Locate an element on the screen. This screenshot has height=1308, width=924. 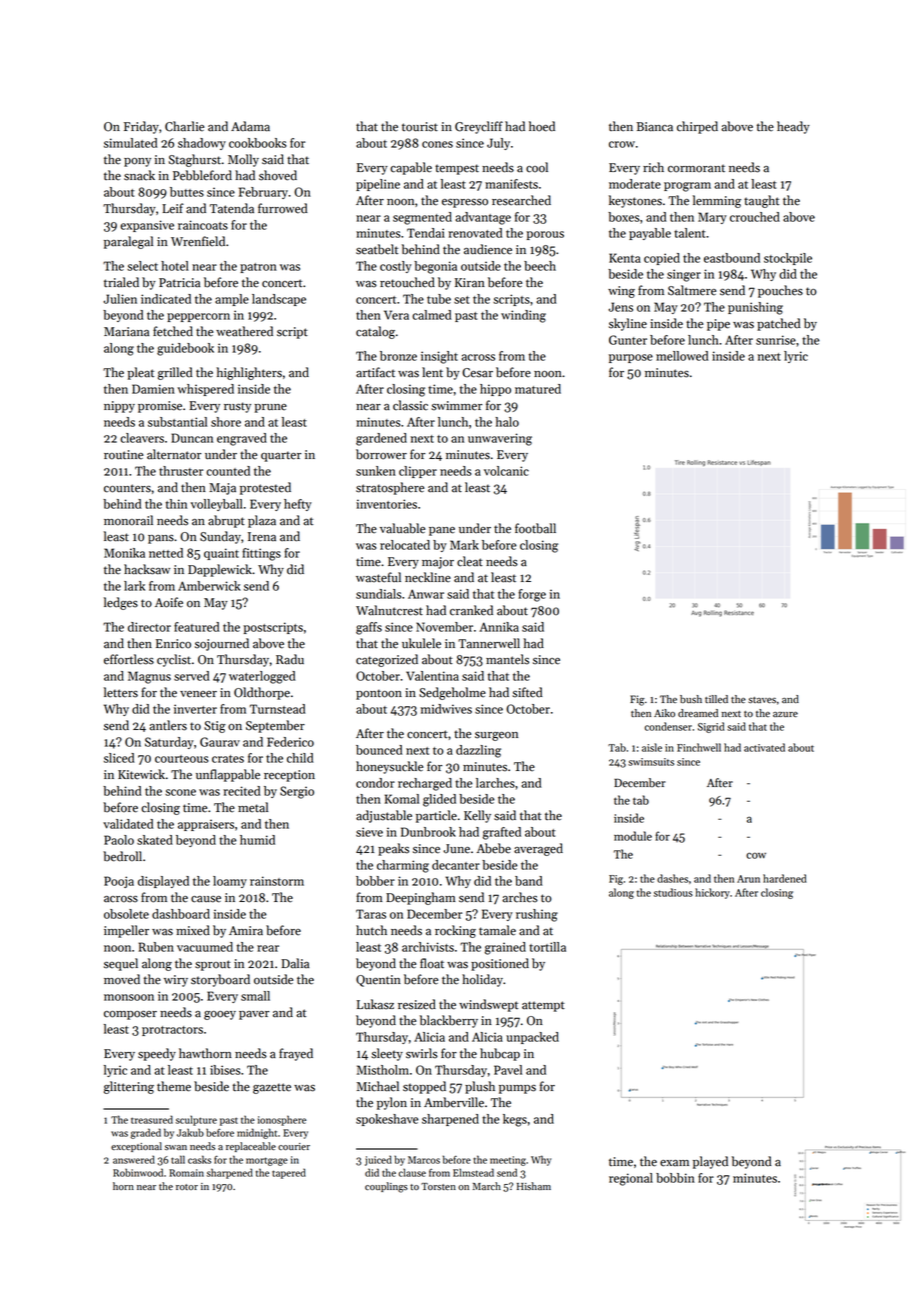
tilled is located at coordinates (716, 699).
